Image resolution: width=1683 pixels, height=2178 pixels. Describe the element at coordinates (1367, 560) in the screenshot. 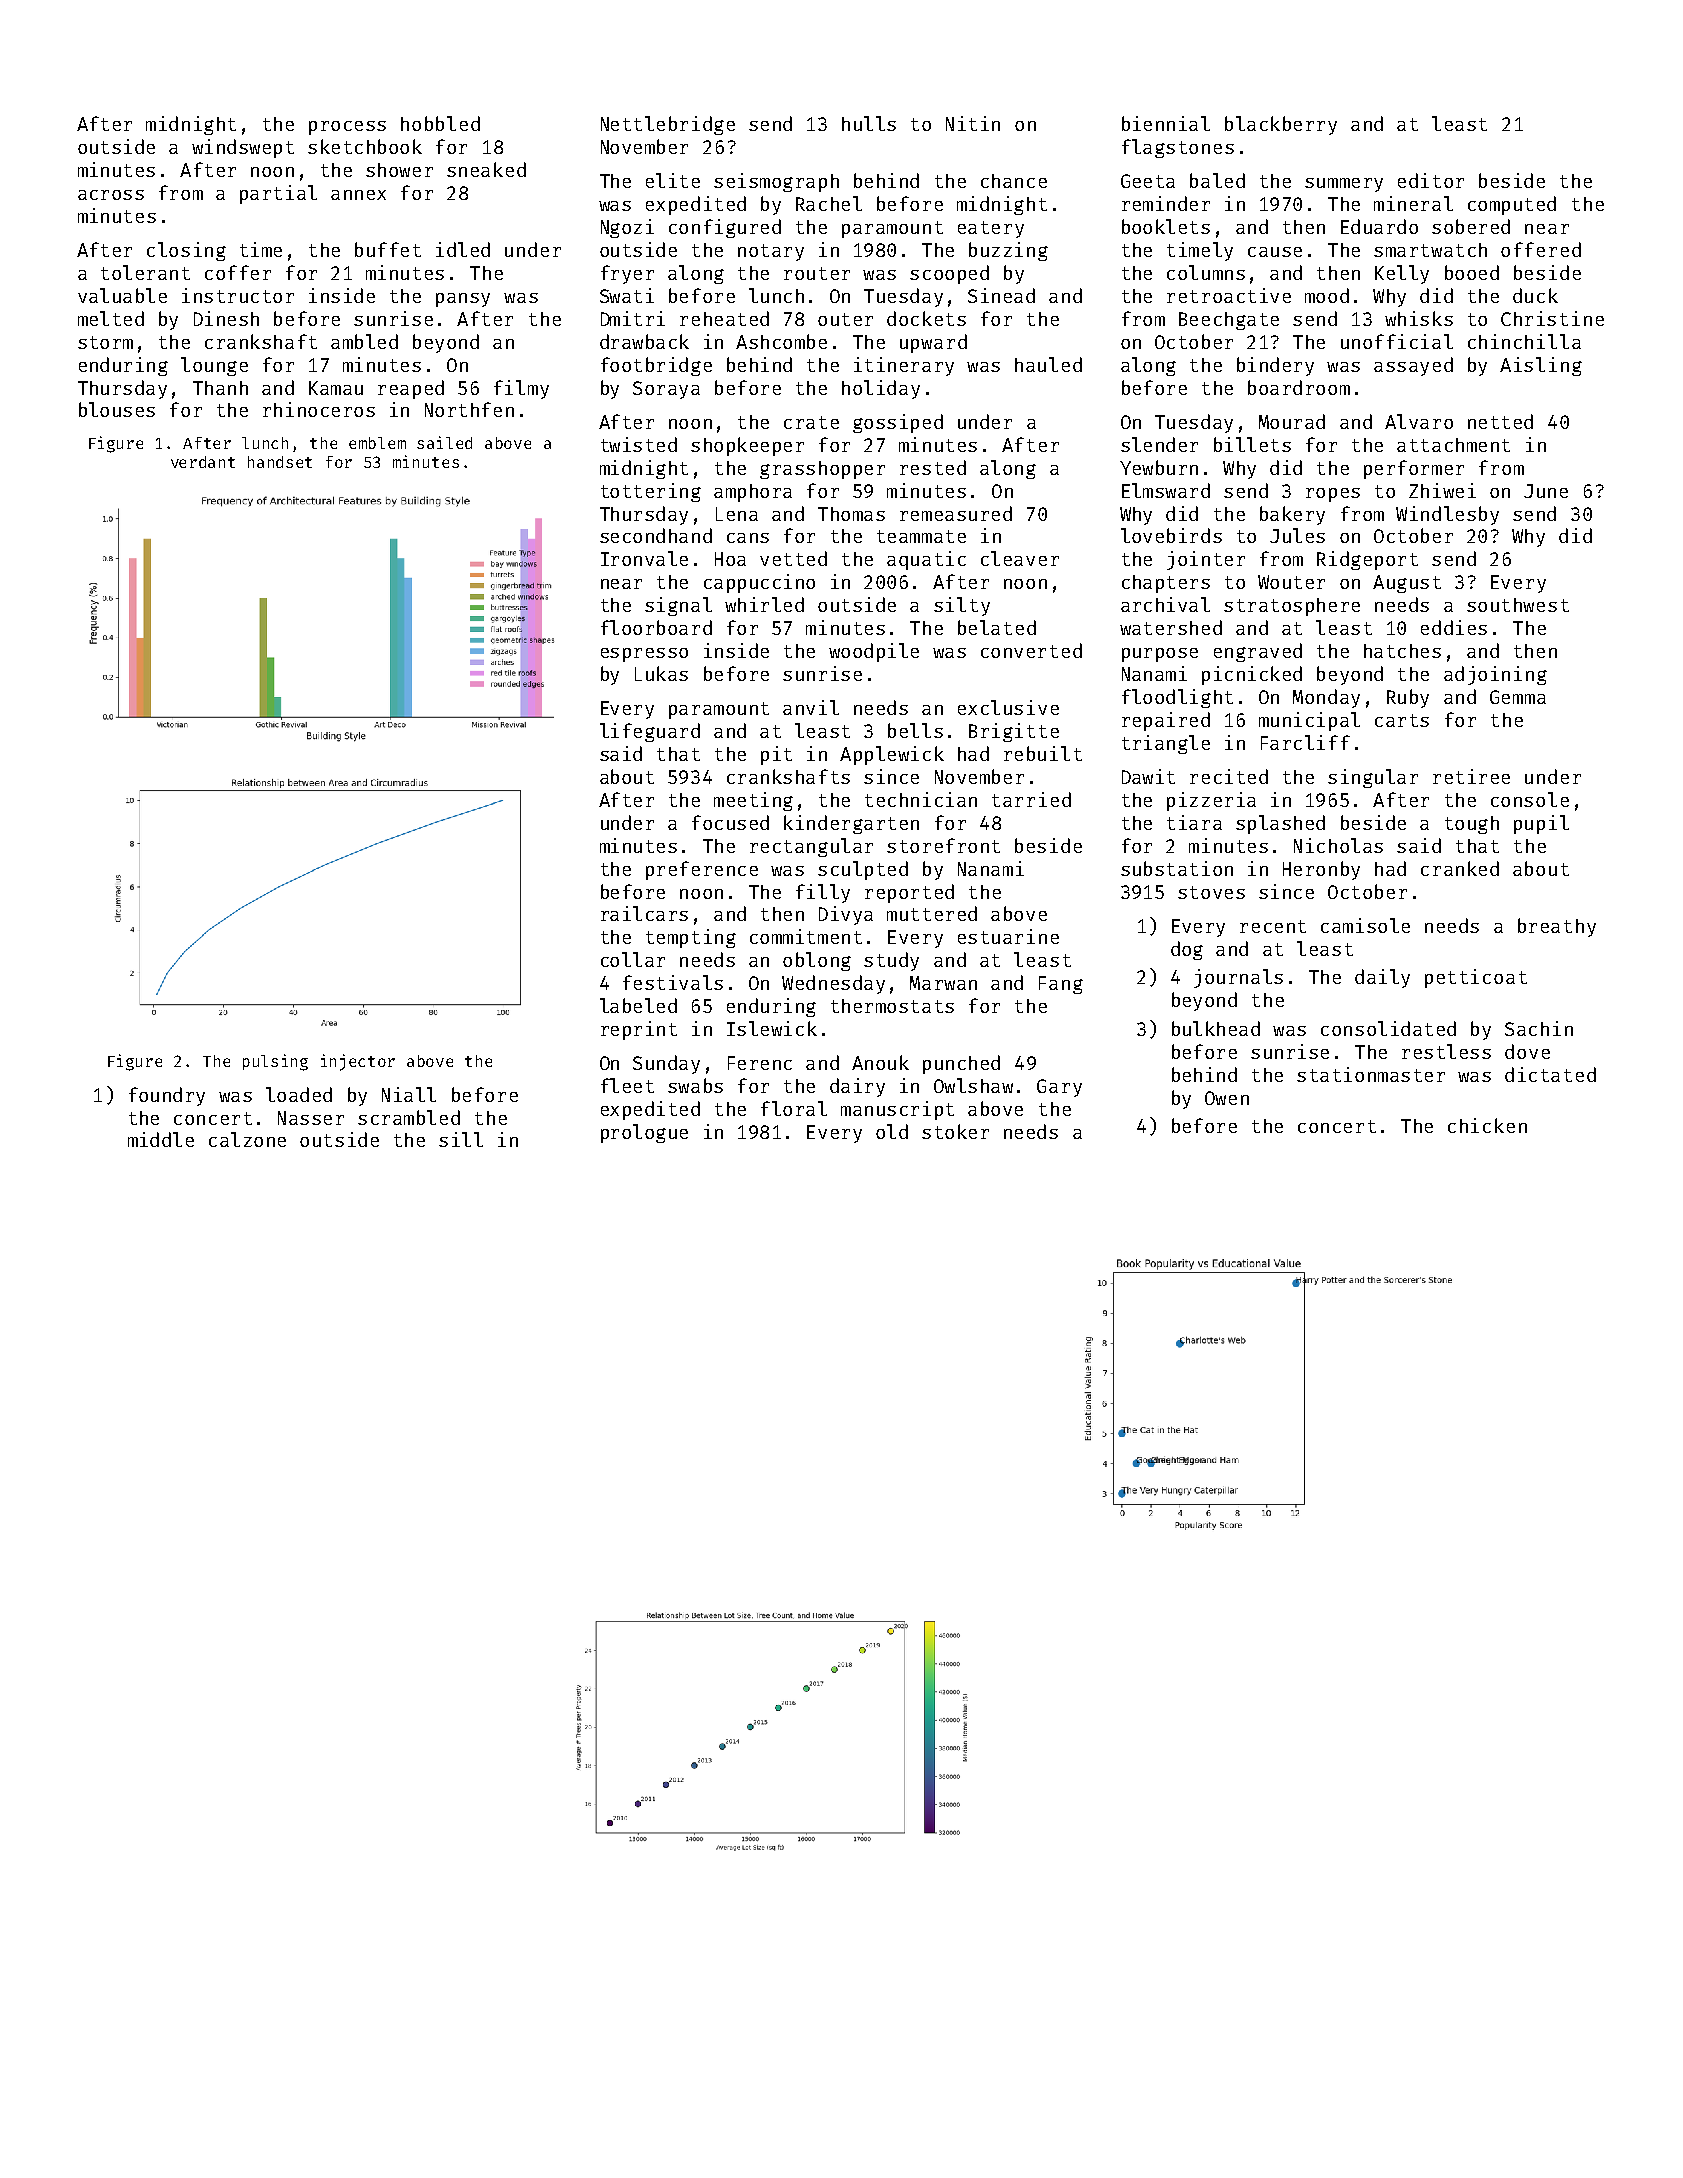

I see `Ridgeport` at that location.
